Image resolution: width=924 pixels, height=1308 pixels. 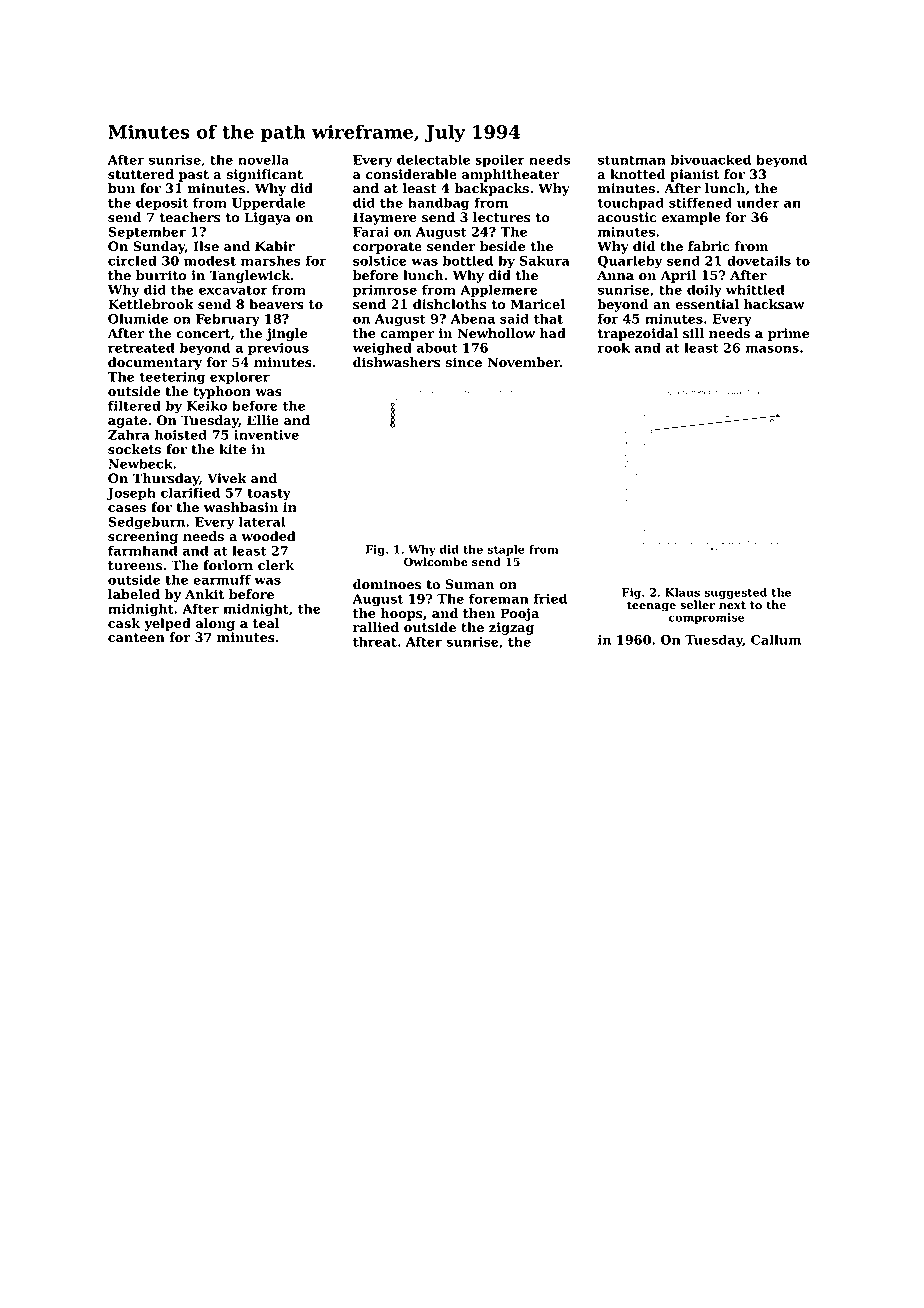 What do you see at coordinates (774, 304) in the page?
I see `hacksaw` at bounding box center [774, 304].
